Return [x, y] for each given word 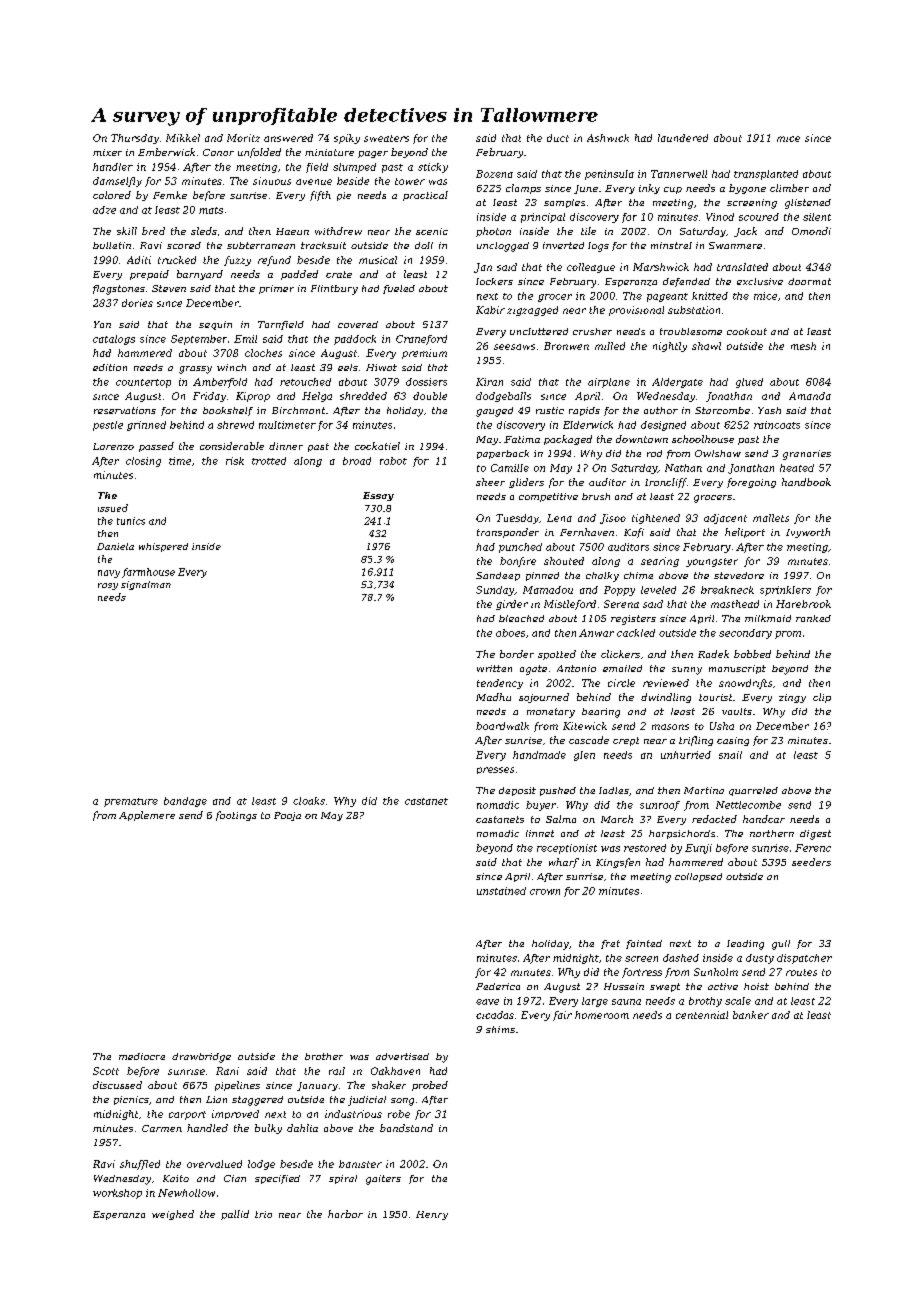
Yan [102, 324]
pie [344, 196]
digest [815, 835]
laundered [683, 138]
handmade [539, 755]
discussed [117, 1085]
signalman [146, 585]
